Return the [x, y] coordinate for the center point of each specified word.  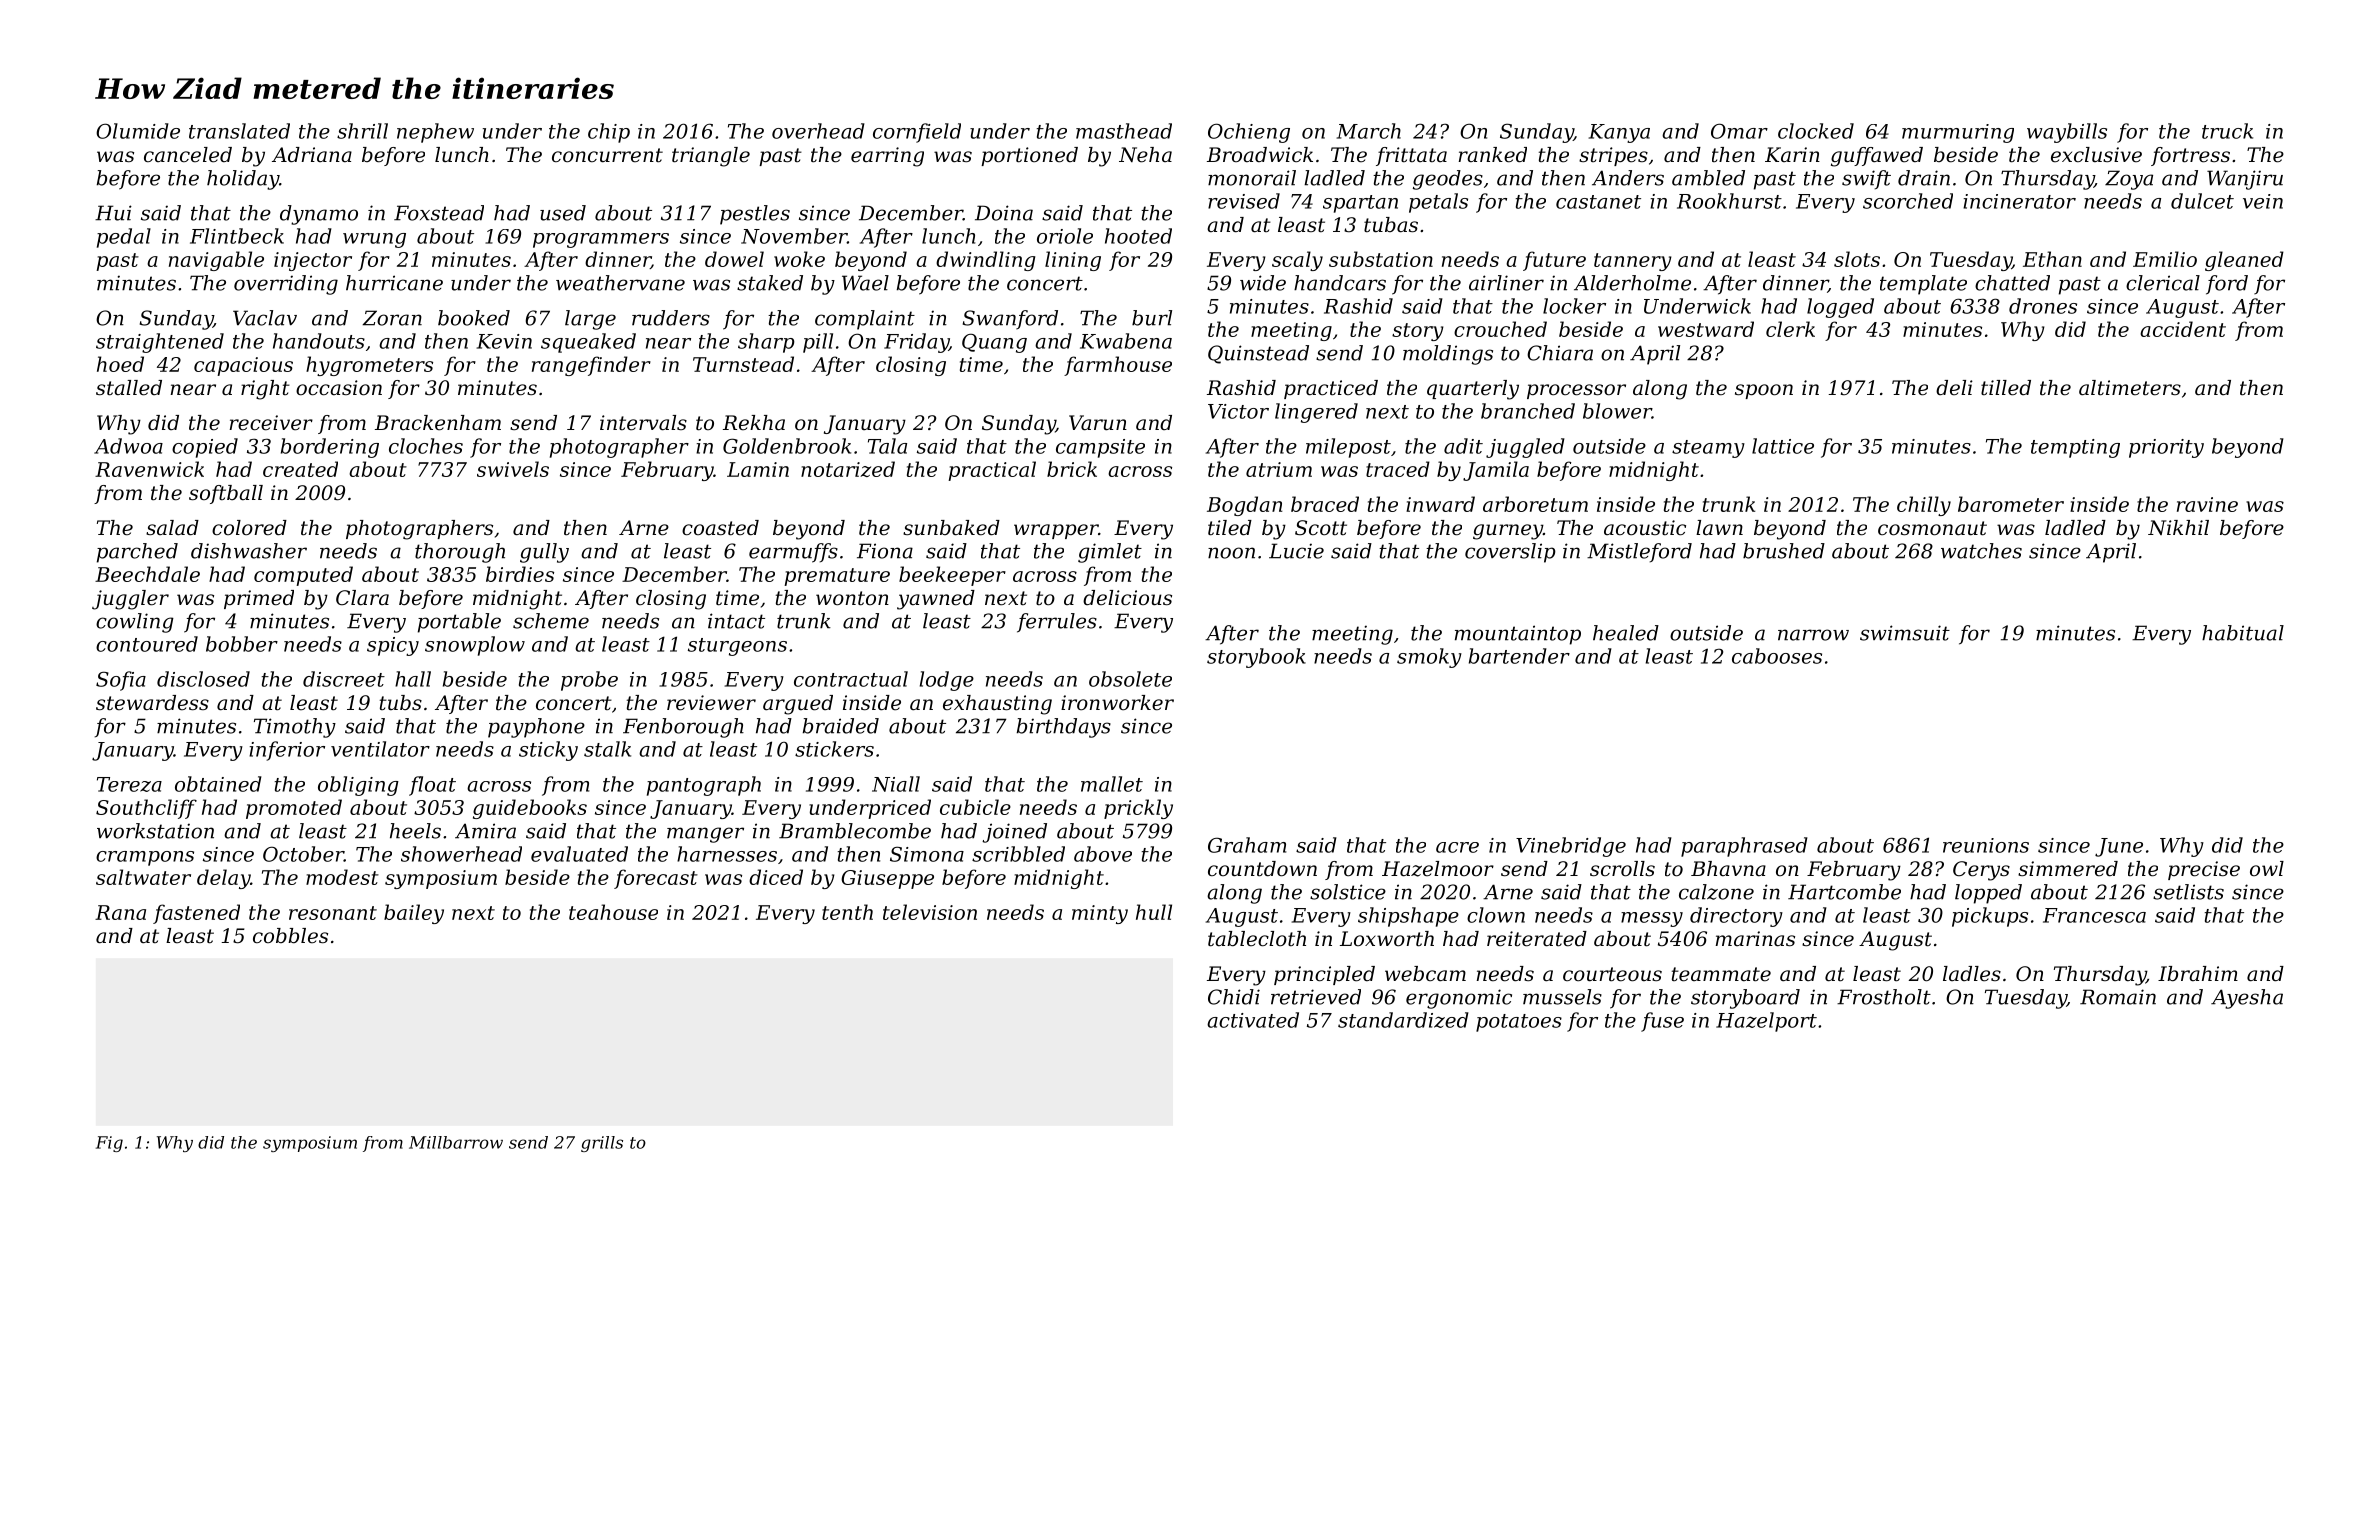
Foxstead [439, 213]
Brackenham [438, 423]
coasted [720, 528]
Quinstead [1258, 354]
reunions [1986, 845]
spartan [1360, 204]
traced [1398, 469]
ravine [2207, 504]
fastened [196, 914]
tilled [2006, 388]
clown [1496, 915]
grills [602, 1144]
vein [2263, 201]
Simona [927, 854]
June [2119, 847]
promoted [294, 809]
